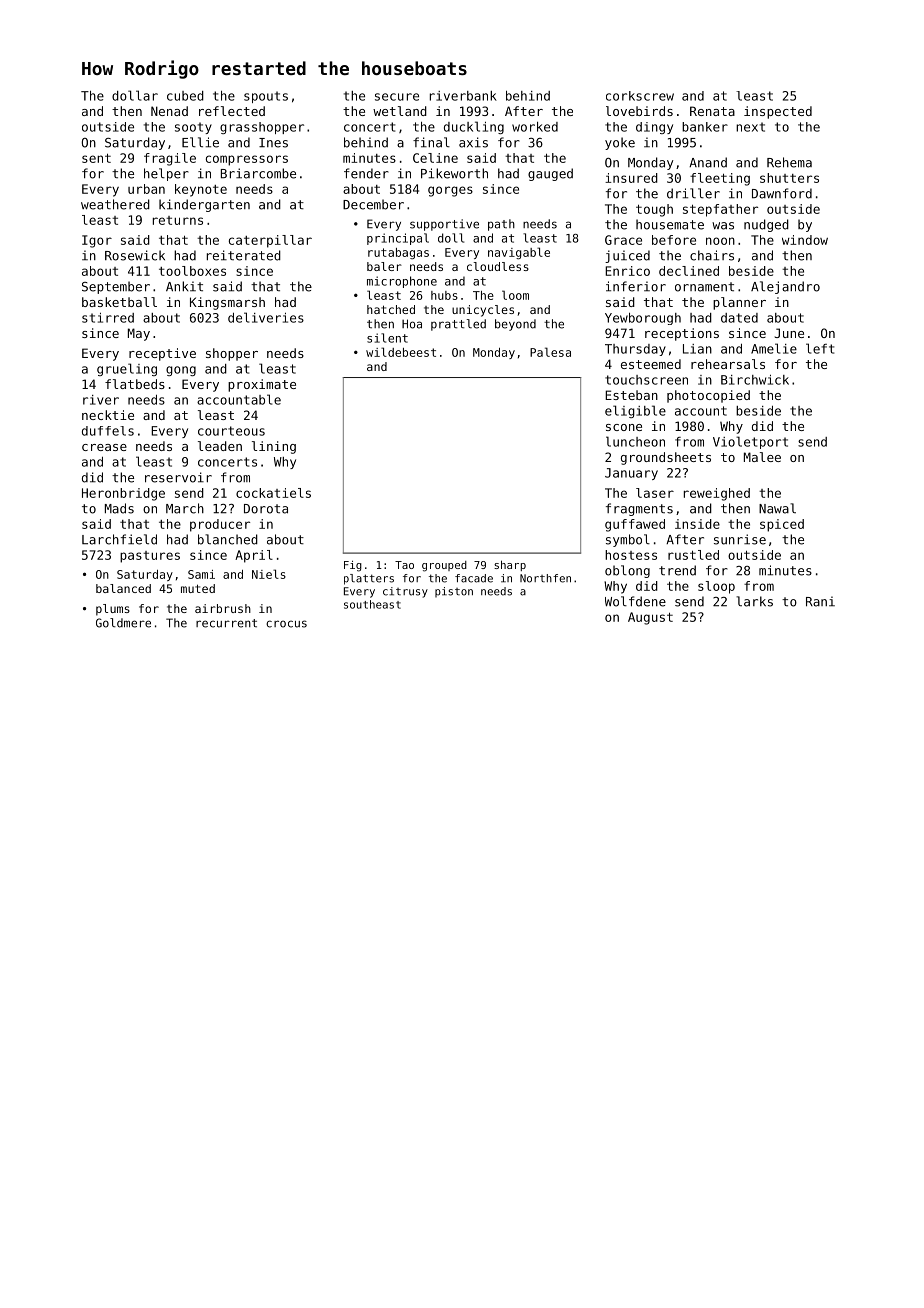  I want to click on Thursday, so click(635, 350).
